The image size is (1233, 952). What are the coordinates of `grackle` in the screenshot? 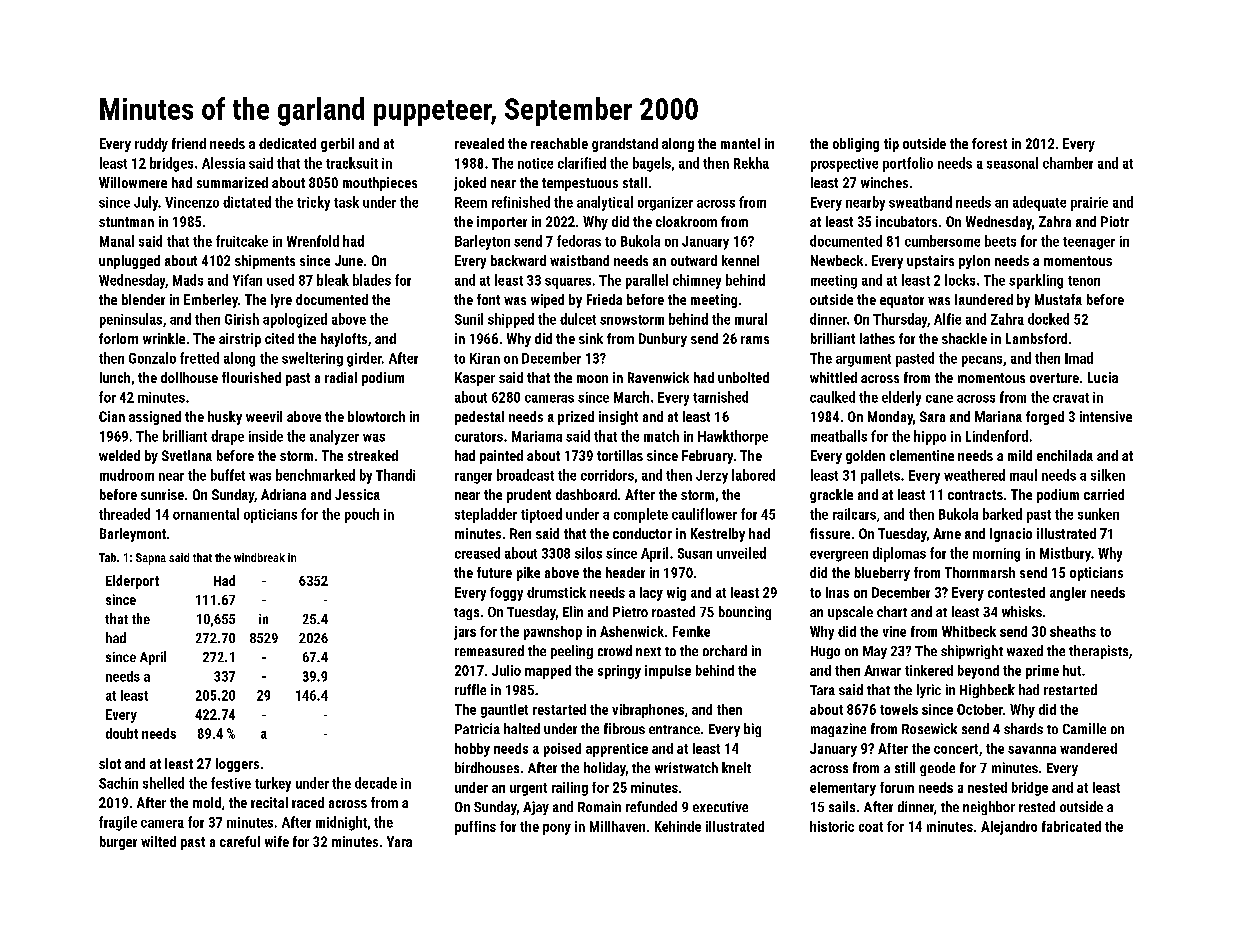 It's located at (831, 496).
